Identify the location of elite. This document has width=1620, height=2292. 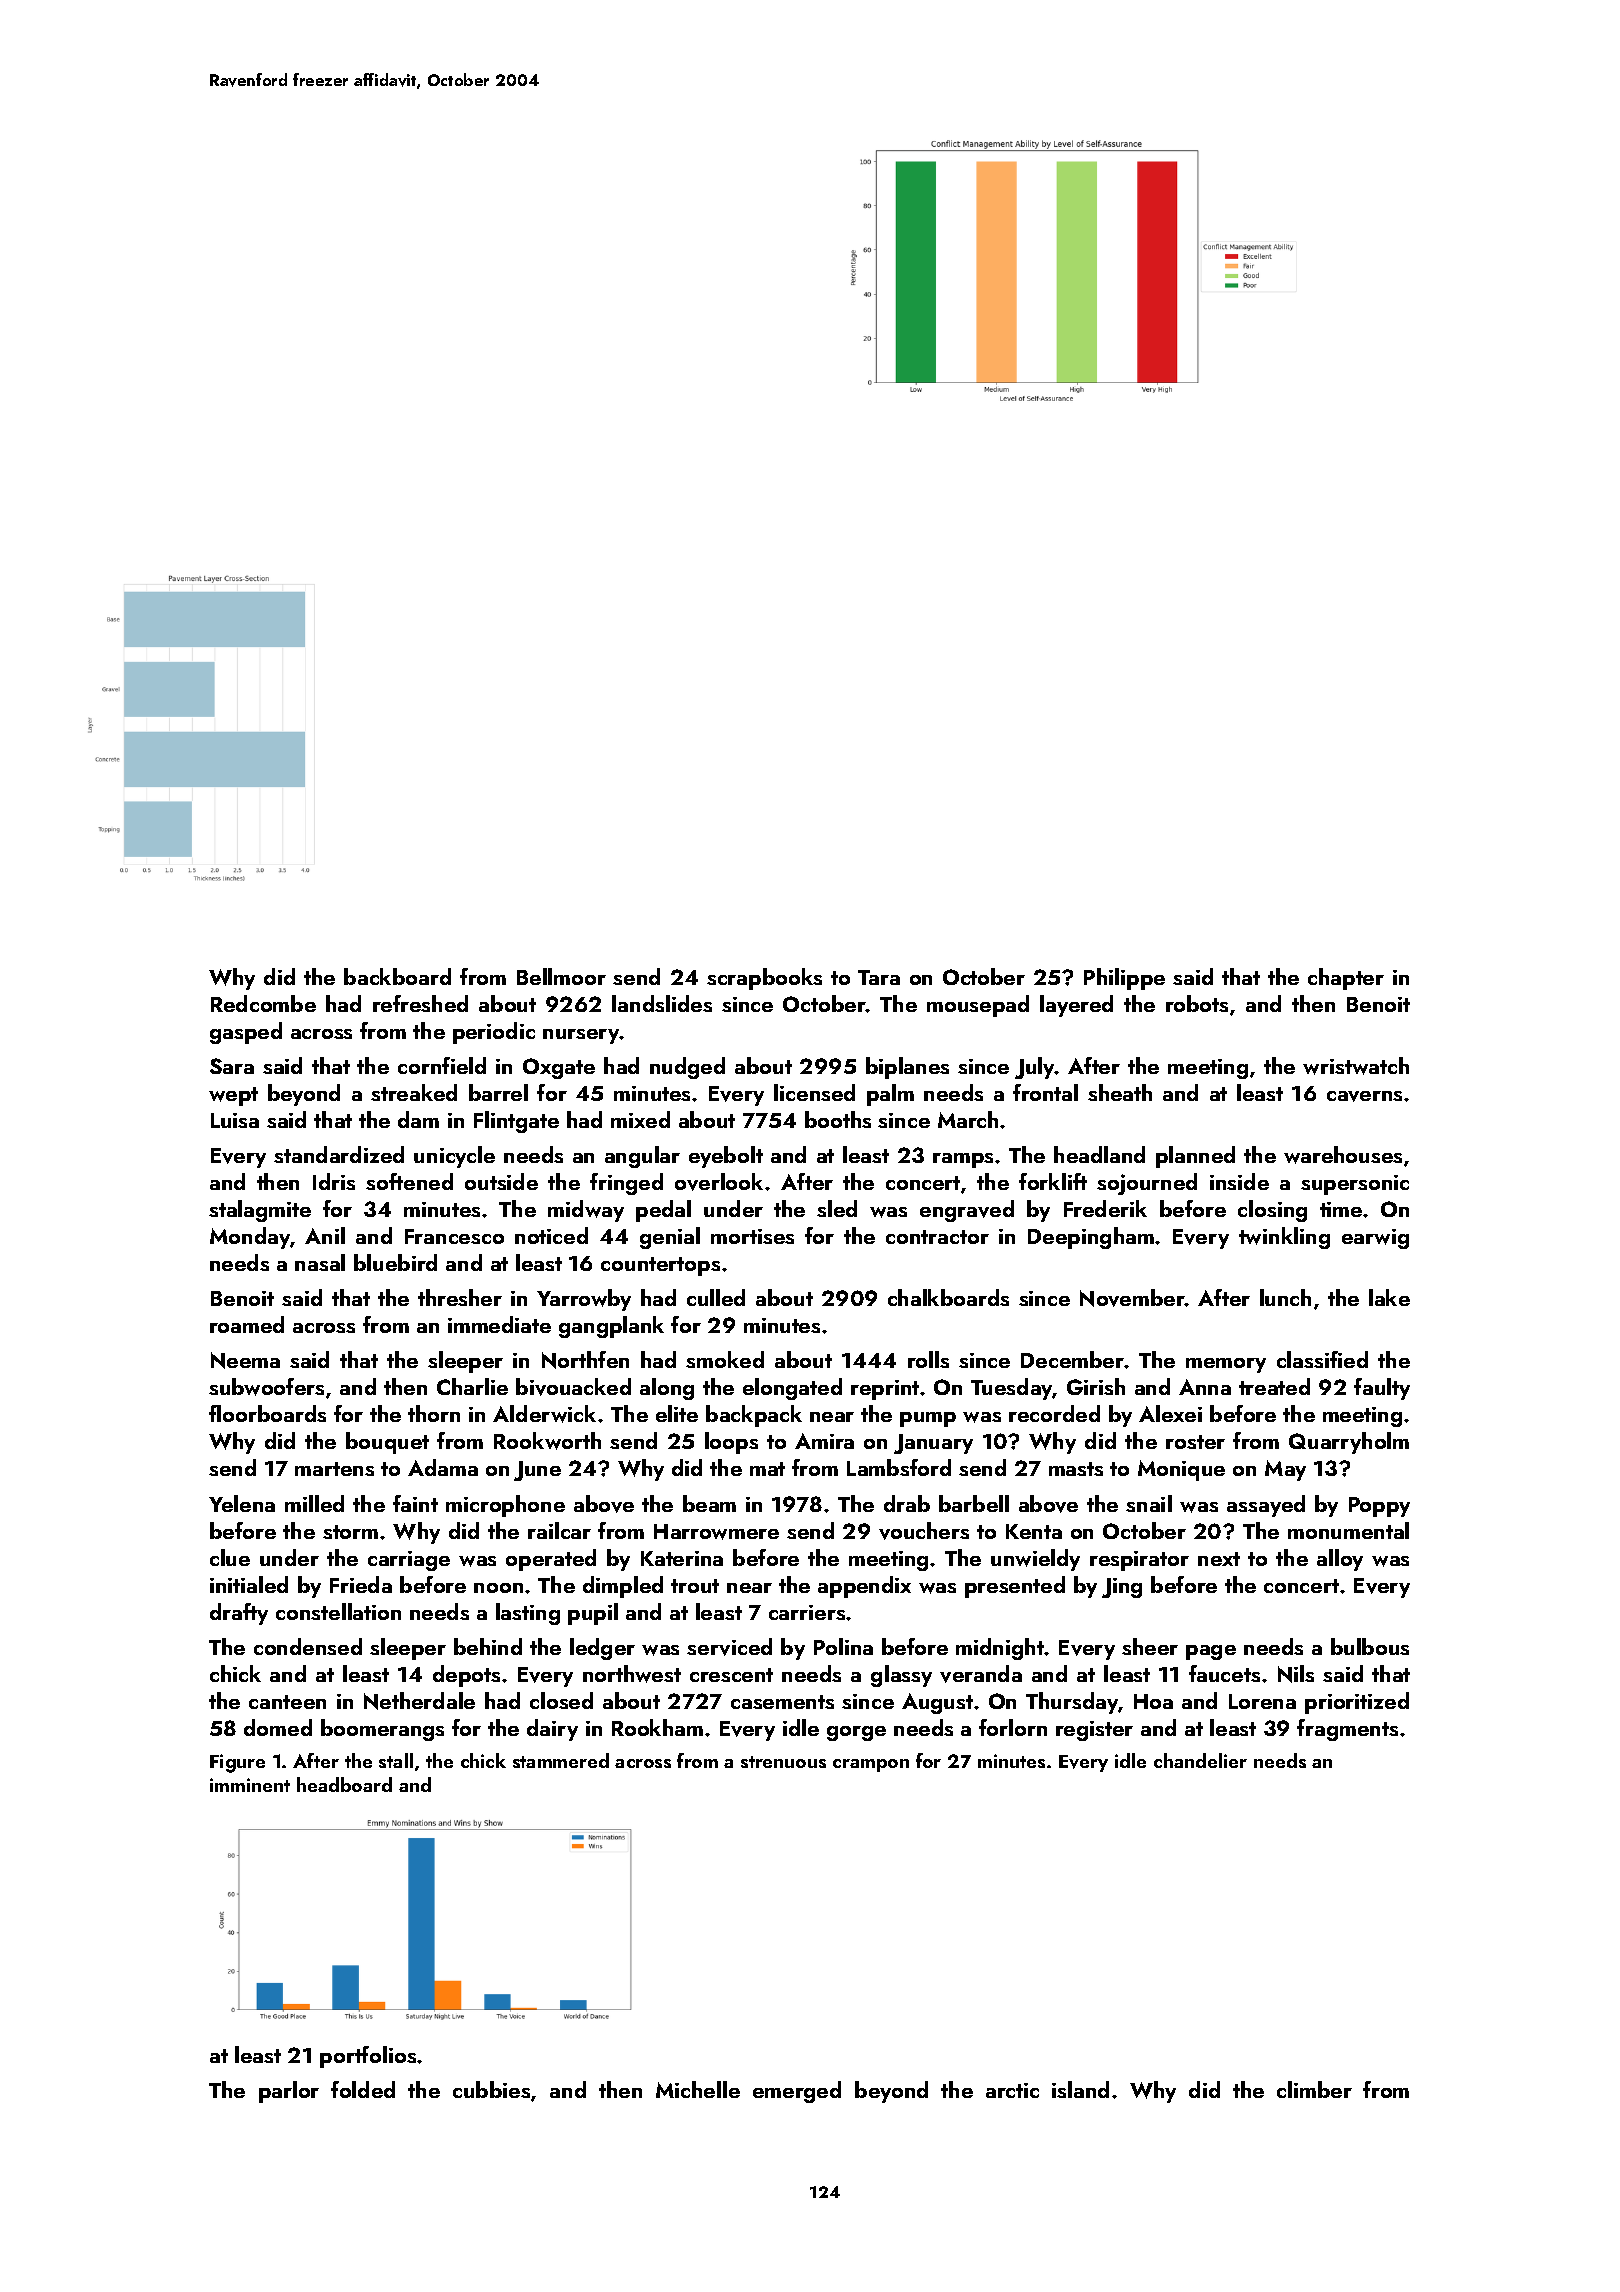
(677, 1413).
